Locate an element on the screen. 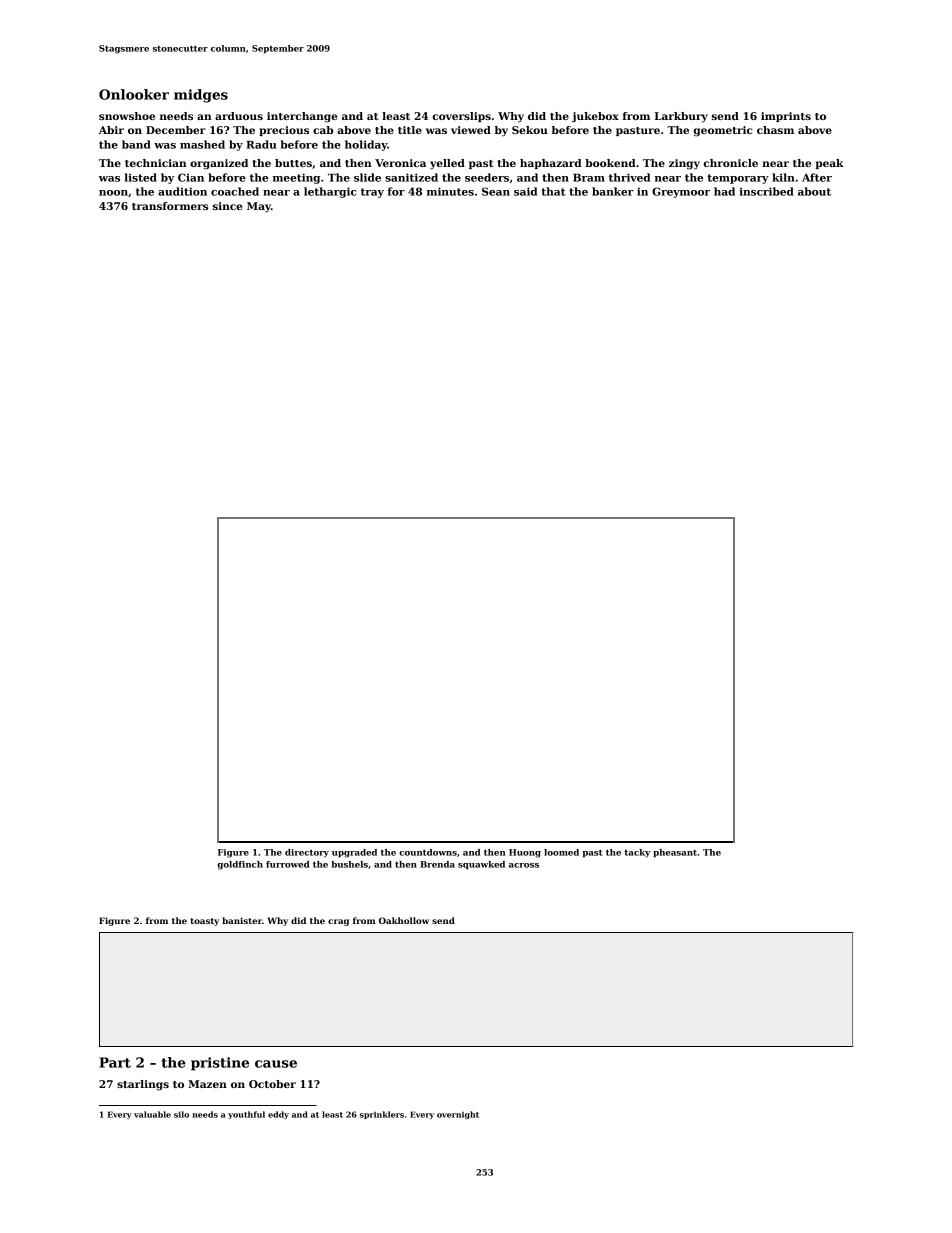  goldfinch is located at coordinates (240, 865).
